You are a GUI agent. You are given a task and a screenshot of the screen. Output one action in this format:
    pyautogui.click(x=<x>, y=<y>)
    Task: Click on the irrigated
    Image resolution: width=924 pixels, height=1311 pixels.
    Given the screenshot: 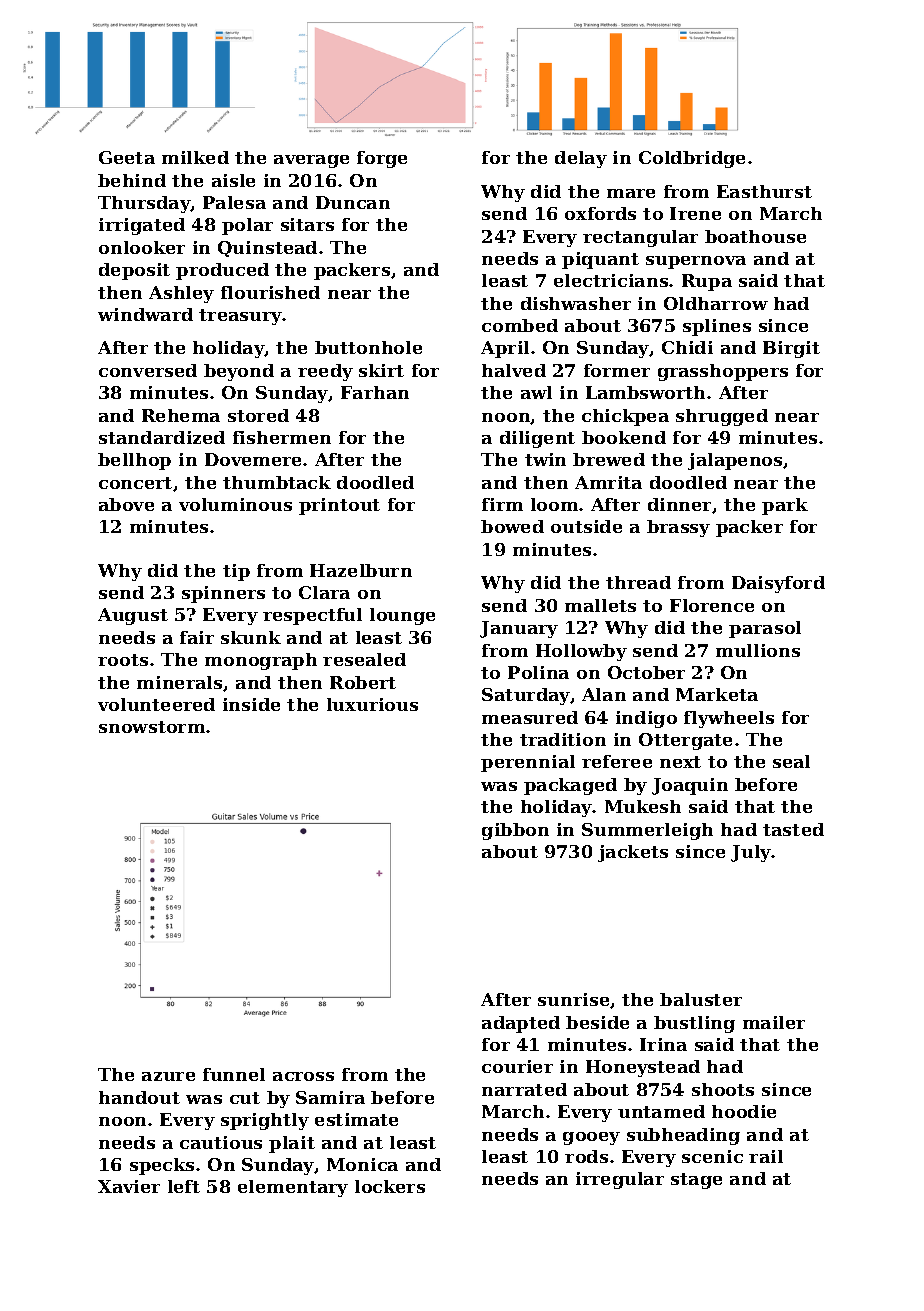 What is the action you would take?
    pyautogui.click(x=142, y=226)
